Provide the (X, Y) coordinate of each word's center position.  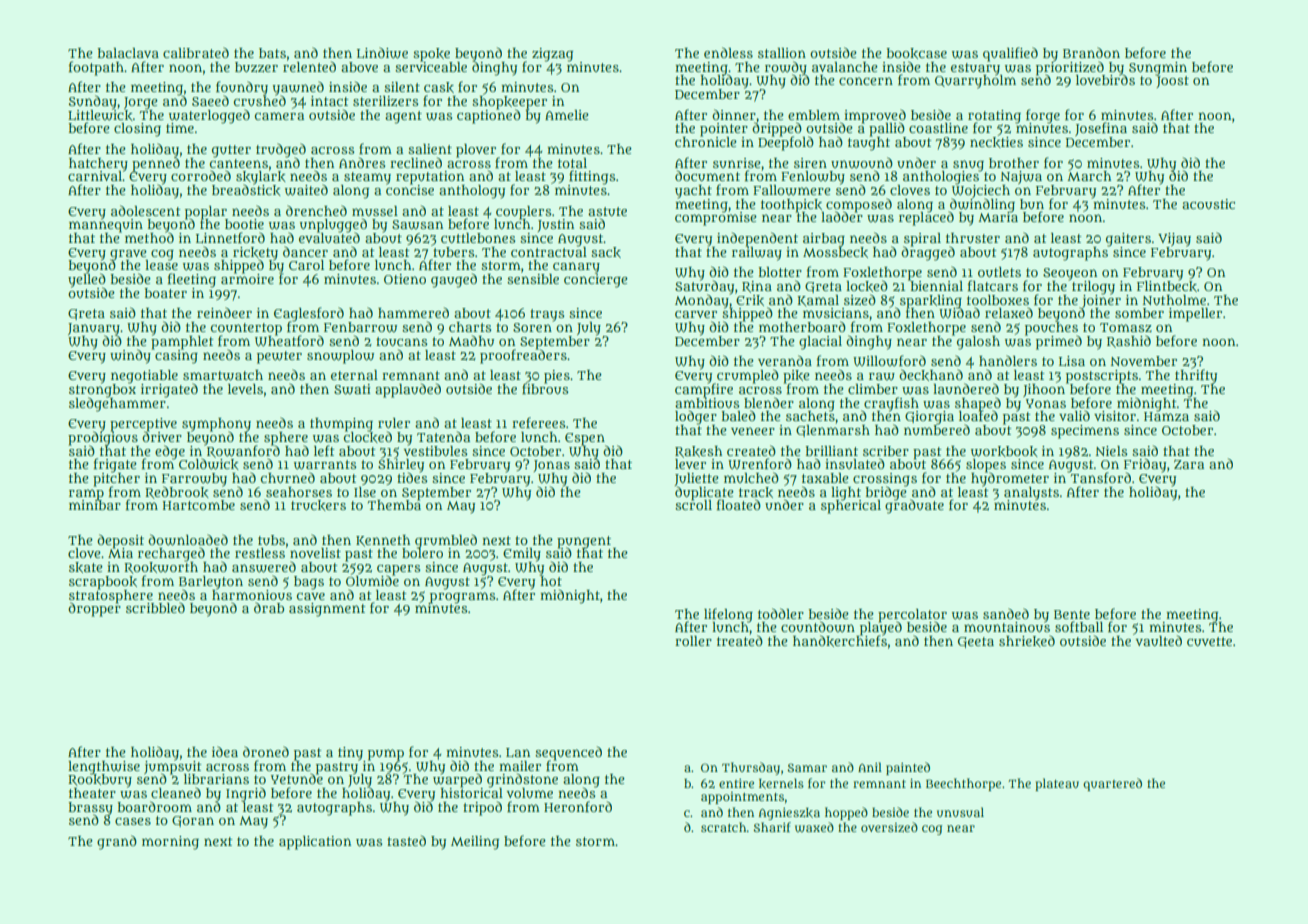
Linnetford (230, 237)
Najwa (1021, 177)
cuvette (1209, 641)
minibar (95, 505)
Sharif (772, 827)
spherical (851, 507)
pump (386, 754)
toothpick (791, 205)
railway (757, 253)
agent (403, 117)
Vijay (1174, 240)
